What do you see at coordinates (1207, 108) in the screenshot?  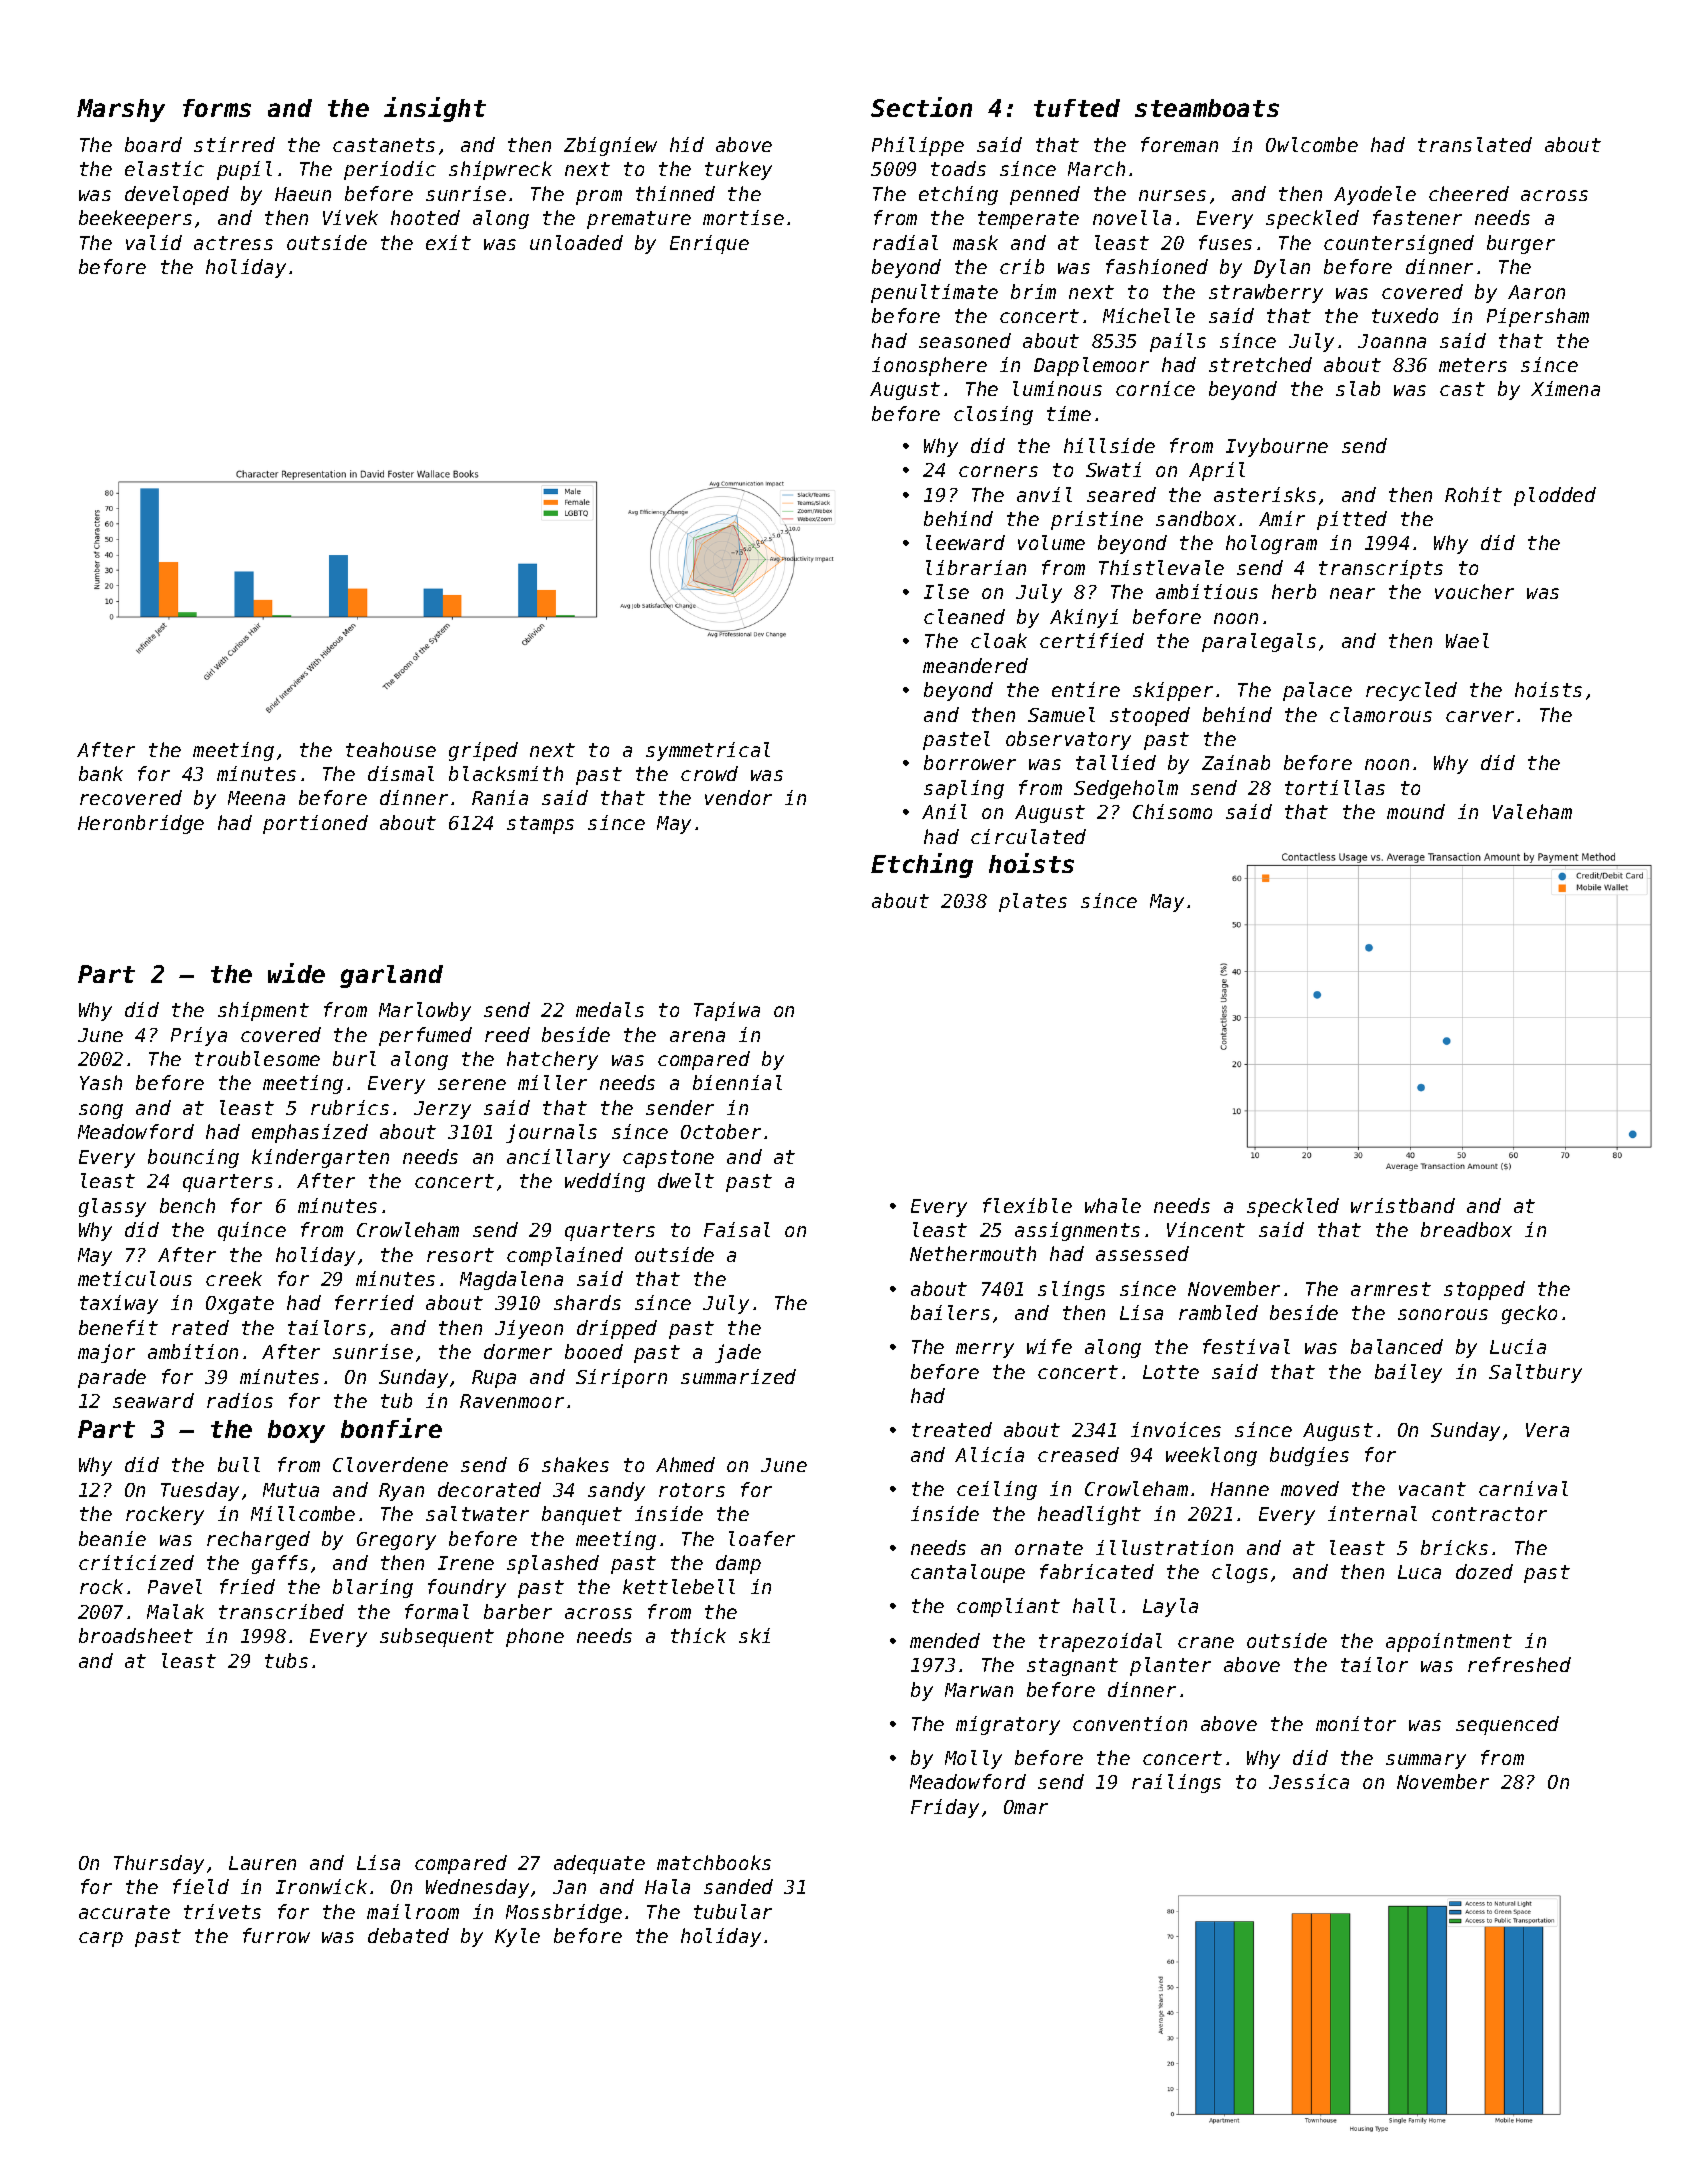 I see `steamboats` at bounding box center [1207, 108].
